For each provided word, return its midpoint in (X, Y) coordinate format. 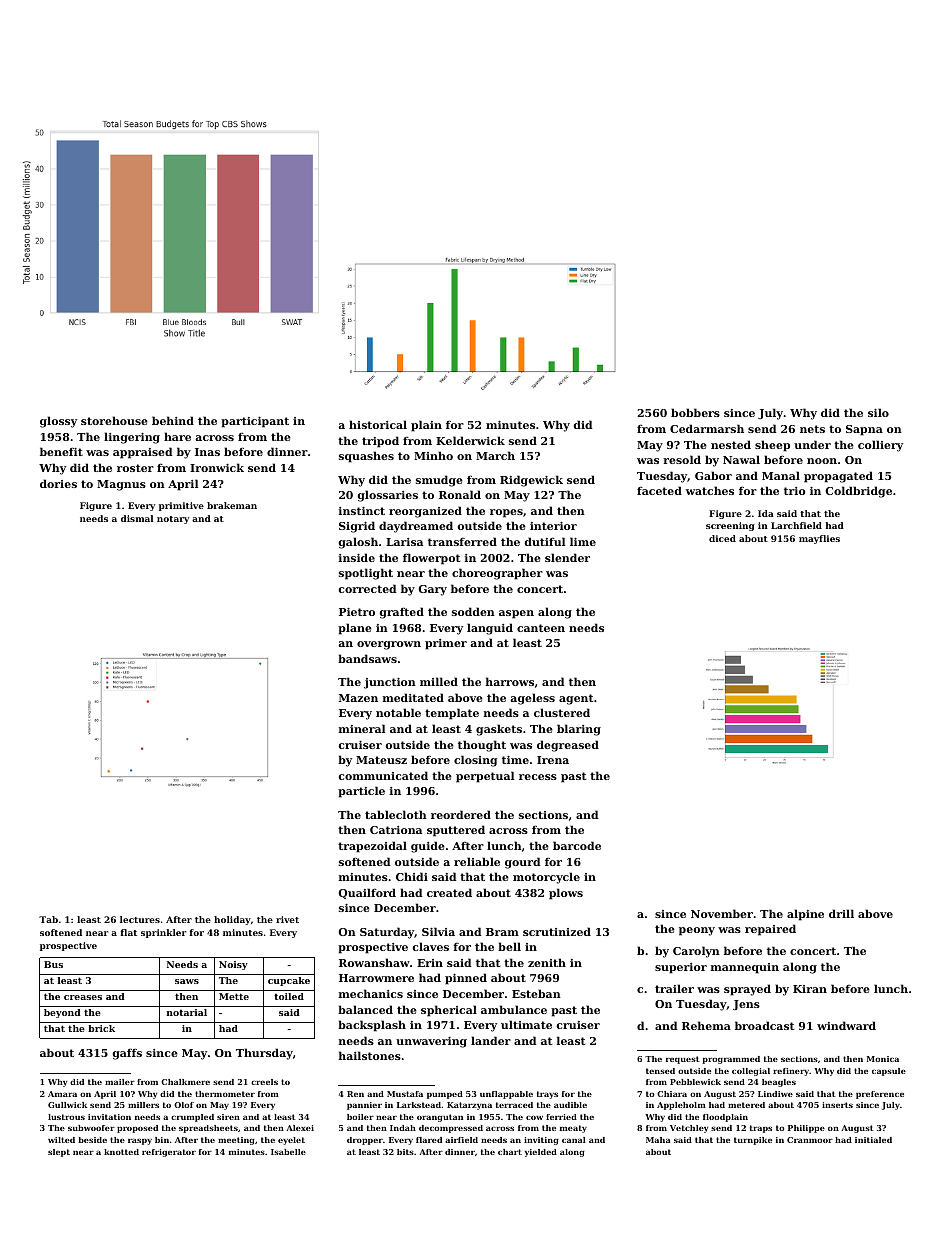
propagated (838, 477)
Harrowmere (376, 978)
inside (357, 557)
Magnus (121, 485)
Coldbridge (859, 492)
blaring (579, 730)
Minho (433, 455)
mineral (362, 728)
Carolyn (696, 952)
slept (59, 1153)
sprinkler (163, 933)
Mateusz (381, 760)
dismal (137, 518)
